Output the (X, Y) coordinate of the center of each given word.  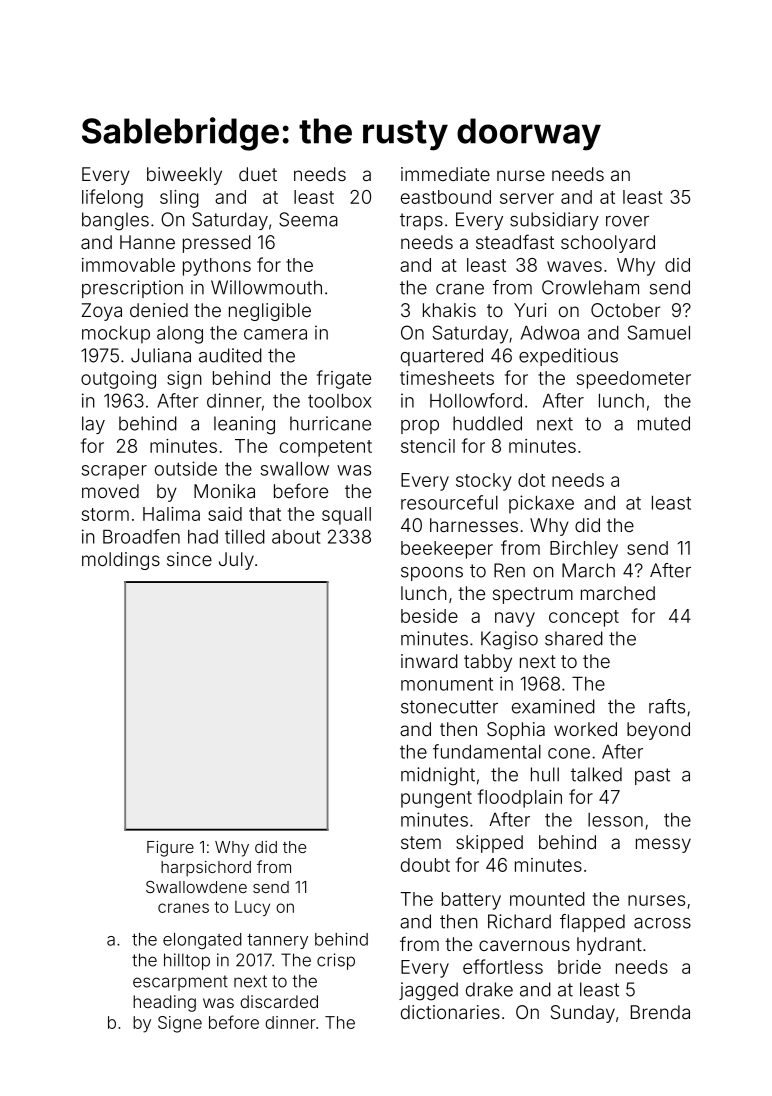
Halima (171, 514)
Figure (170, 849)
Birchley (584, 550)
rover (627, 221)
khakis (449, 310)
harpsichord (206, 869)
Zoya (102, 312)
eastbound (446, 197)
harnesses (474, 525)
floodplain (520, 798)
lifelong (112, 198)
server (527, 198)
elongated (202, 941)
